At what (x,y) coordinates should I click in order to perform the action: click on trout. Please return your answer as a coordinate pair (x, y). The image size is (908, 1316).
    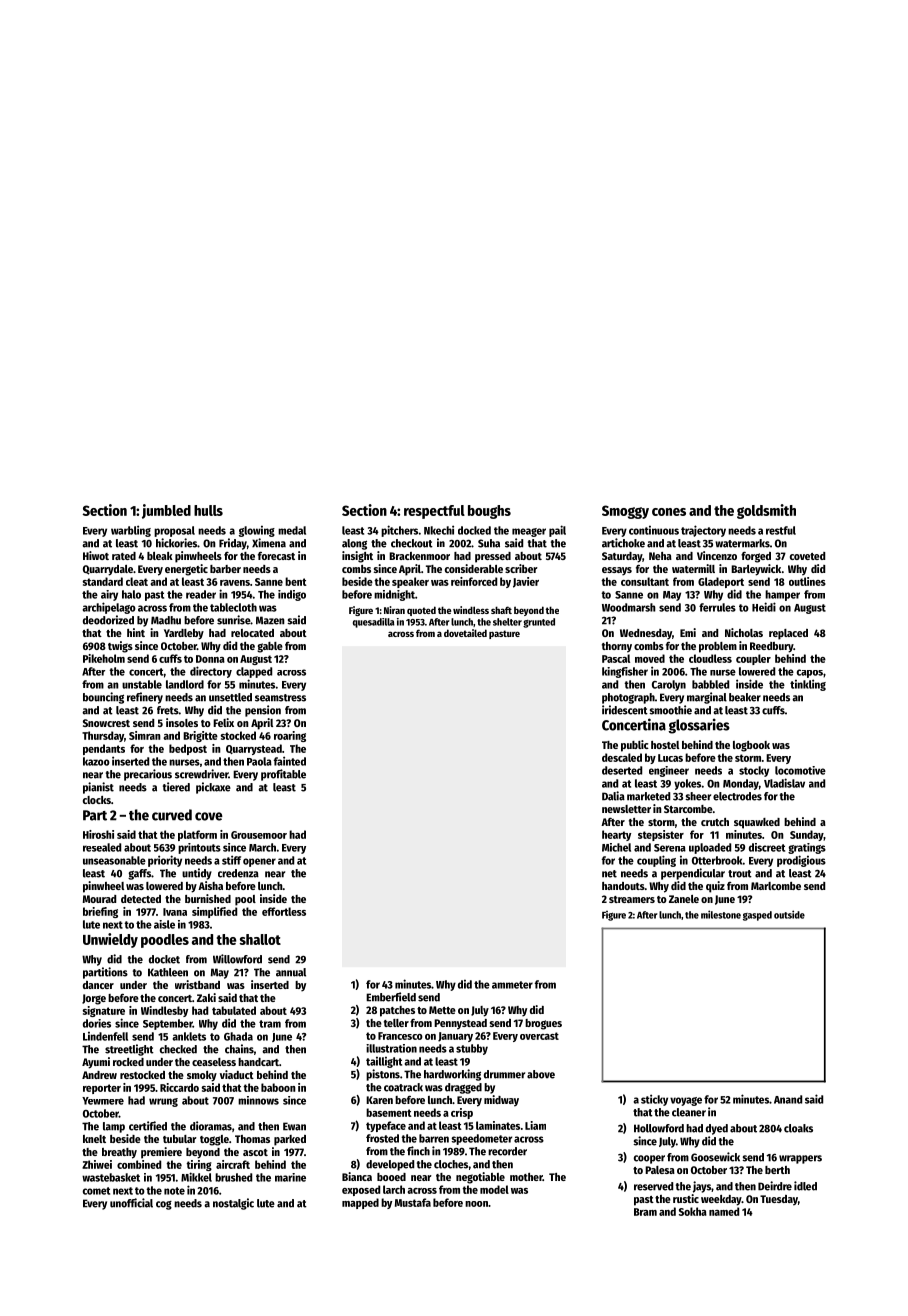
    Looking at the image, I should click on (740, 874).
